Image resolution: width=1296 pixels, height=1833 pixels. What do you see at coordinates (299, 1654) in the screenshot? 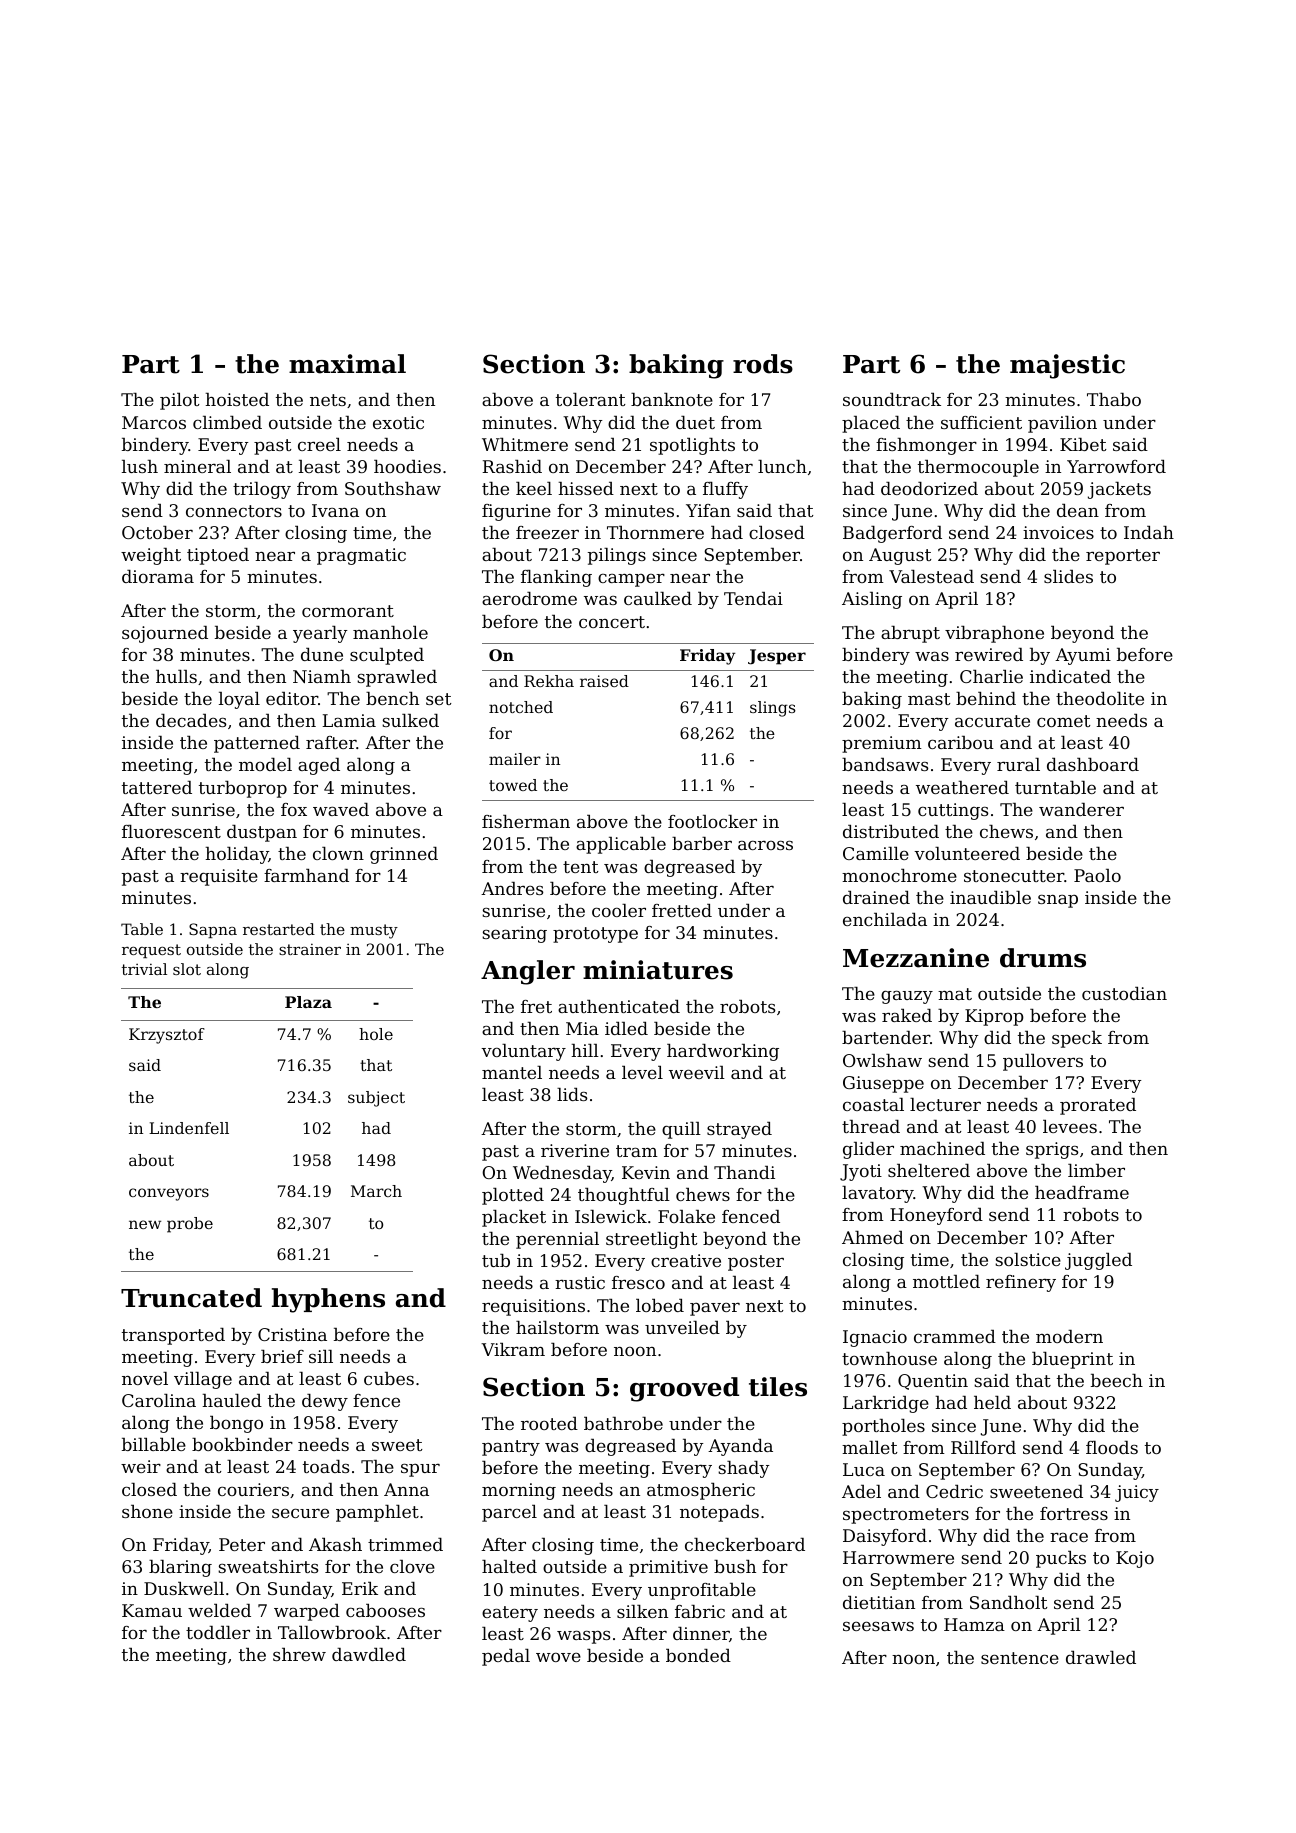
I see `shrew` at bounding box center [299, 1654].
